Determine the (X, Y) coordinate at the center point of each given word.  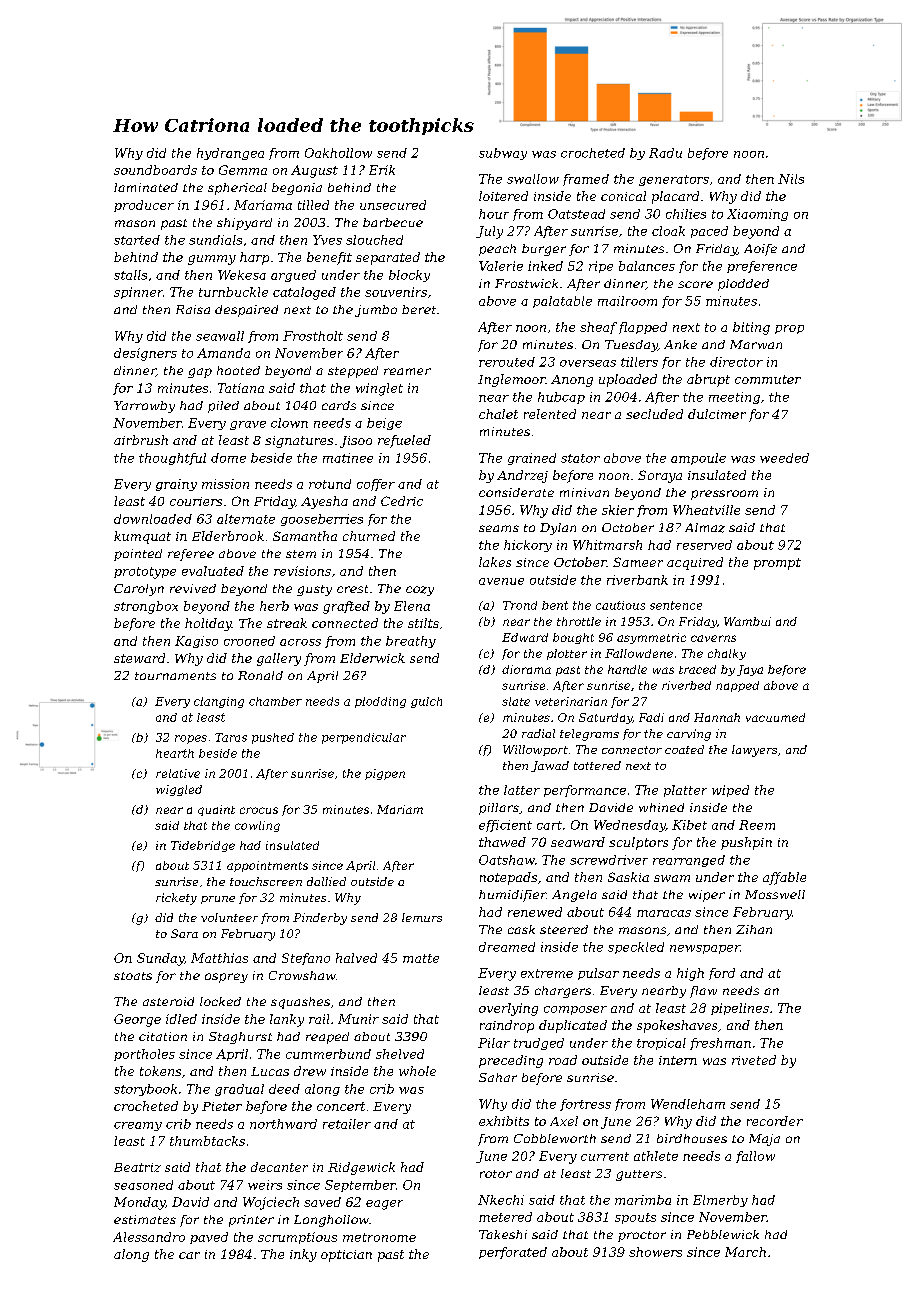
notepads (508, 878)
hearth (175, 753)
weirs (265, 1185)
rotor (496, 1174)
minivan (584, 492)
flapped (643, 328)
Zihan (754, 929)
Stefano (306, 959)
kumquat (142, 537)
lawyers (754, 751)
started (137, 240)
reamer (407, 371)
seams (499, 528)
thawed (502, 842)
